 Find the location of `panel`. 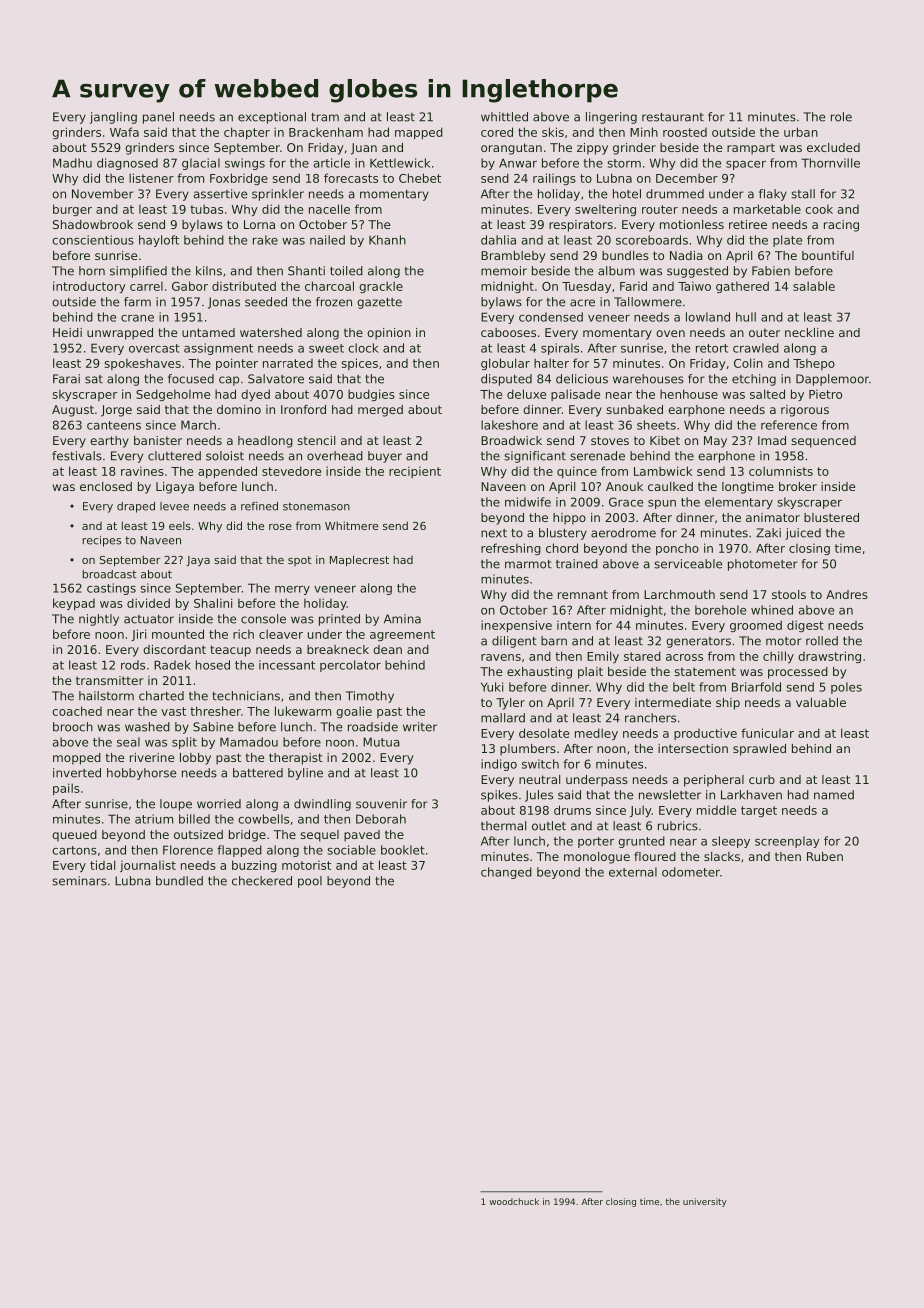

panel is located at coordinates (158, 118).
